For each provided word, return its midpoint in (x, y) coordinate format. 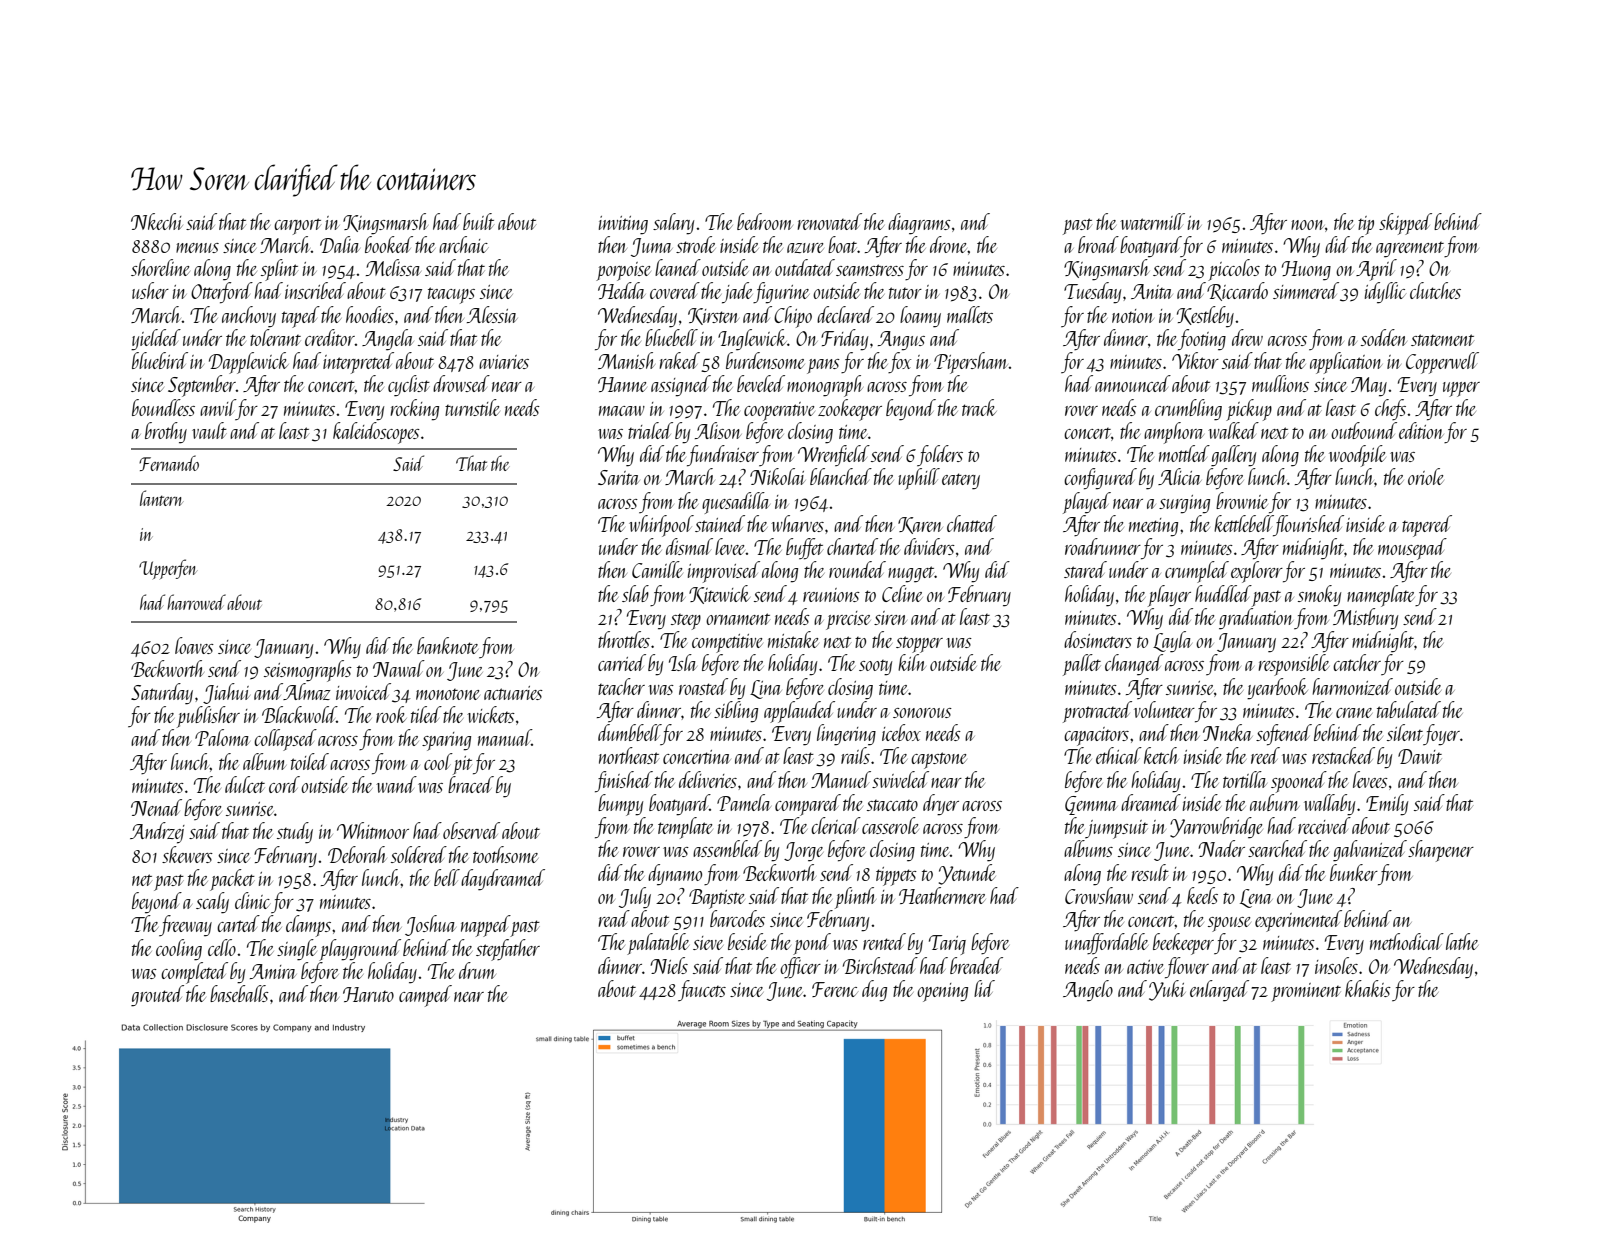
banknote (447, 645)
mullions (1280, 383)
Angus (901, 341)
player (1169, 596)
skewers (187, 854)
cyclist (409, 386)
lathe (1462, 941)
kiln (912, 662)
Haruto (368, 994)
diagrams (919, 224)
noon (1308, 225)
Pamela (744, 802)
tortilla (1245, 779)
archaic (464, 244)
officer (800, 968)
